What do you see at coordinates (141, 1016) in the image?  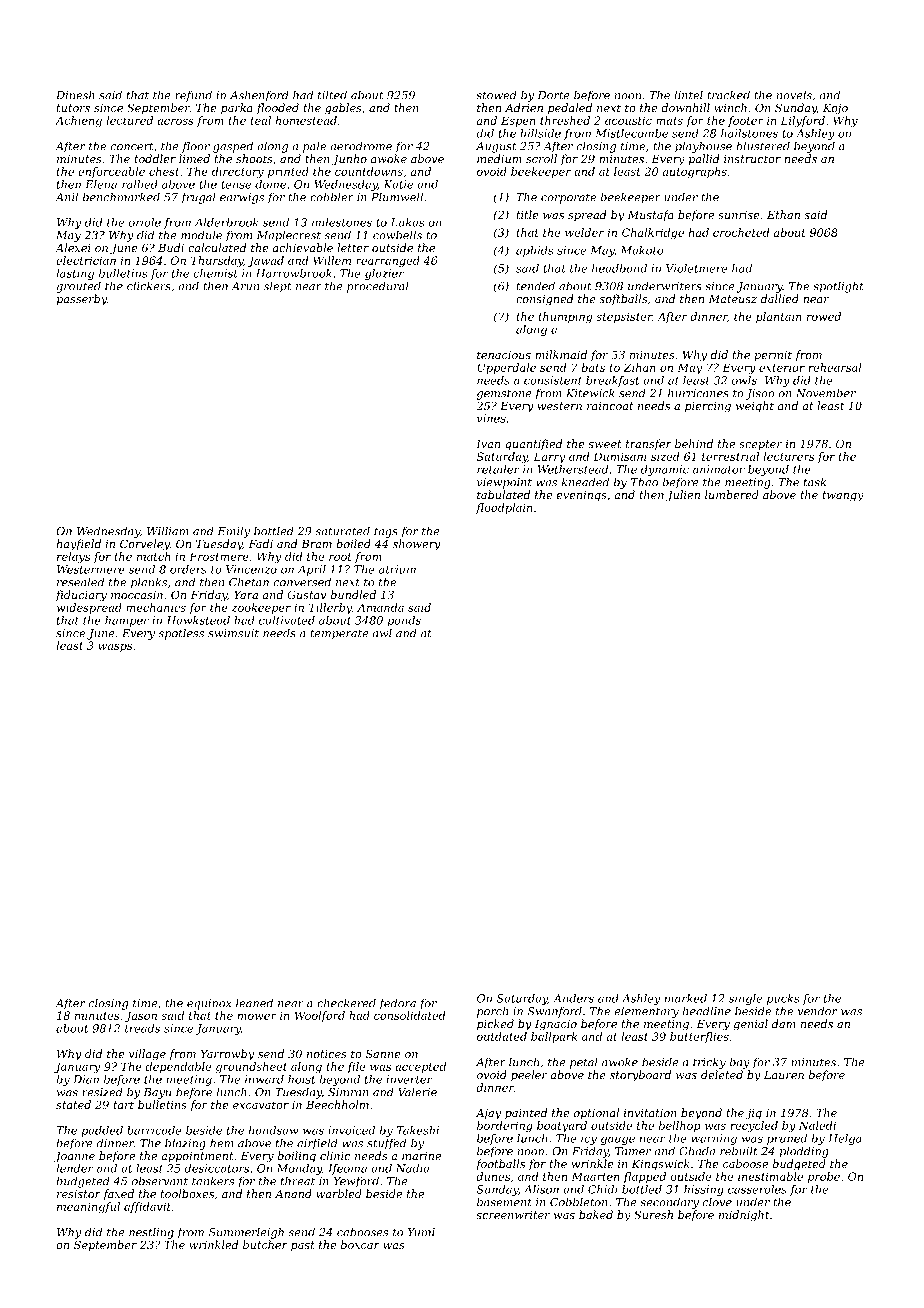 I see `Jason` at bounding box center [141, 1016].
